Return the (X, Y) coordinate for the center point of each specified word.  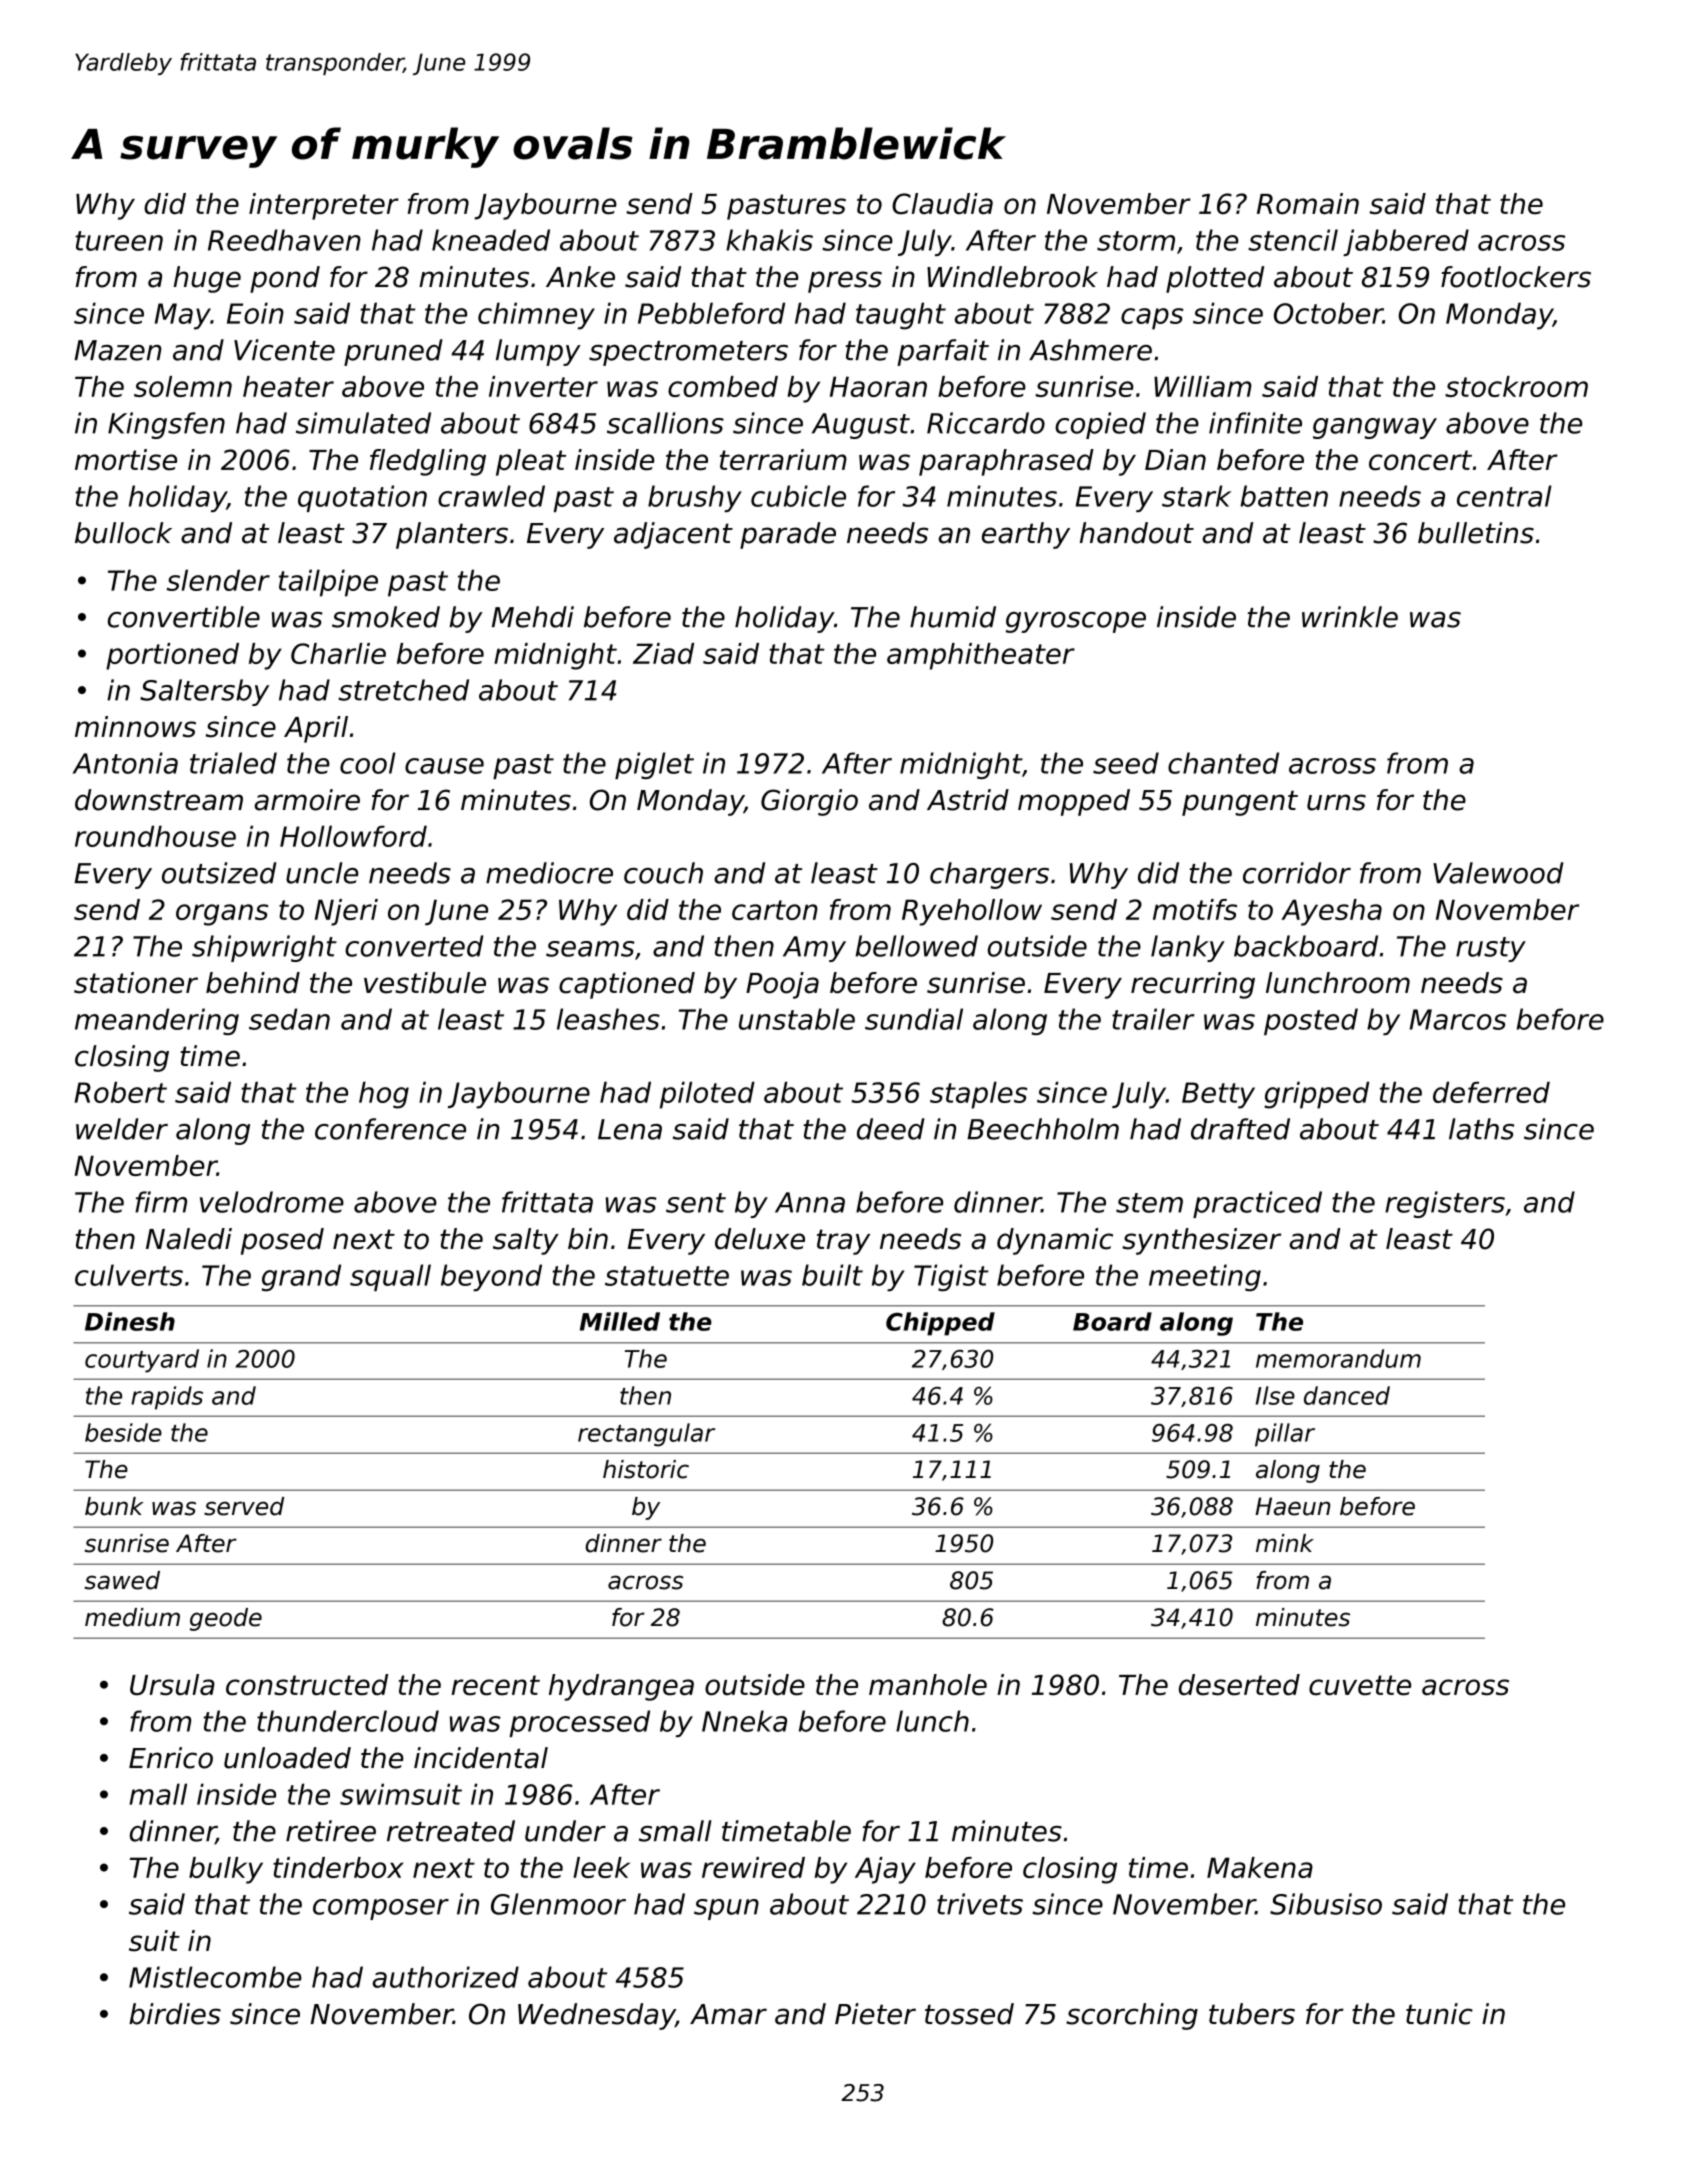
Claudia (942, 204)
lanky (1188, 948)
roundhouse (155, 836)
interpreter (324, 206)
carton (775, 910)
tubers (1252, 2014)
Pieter (875, 2014)
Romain (1308, 204)
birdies (175, 2014)
